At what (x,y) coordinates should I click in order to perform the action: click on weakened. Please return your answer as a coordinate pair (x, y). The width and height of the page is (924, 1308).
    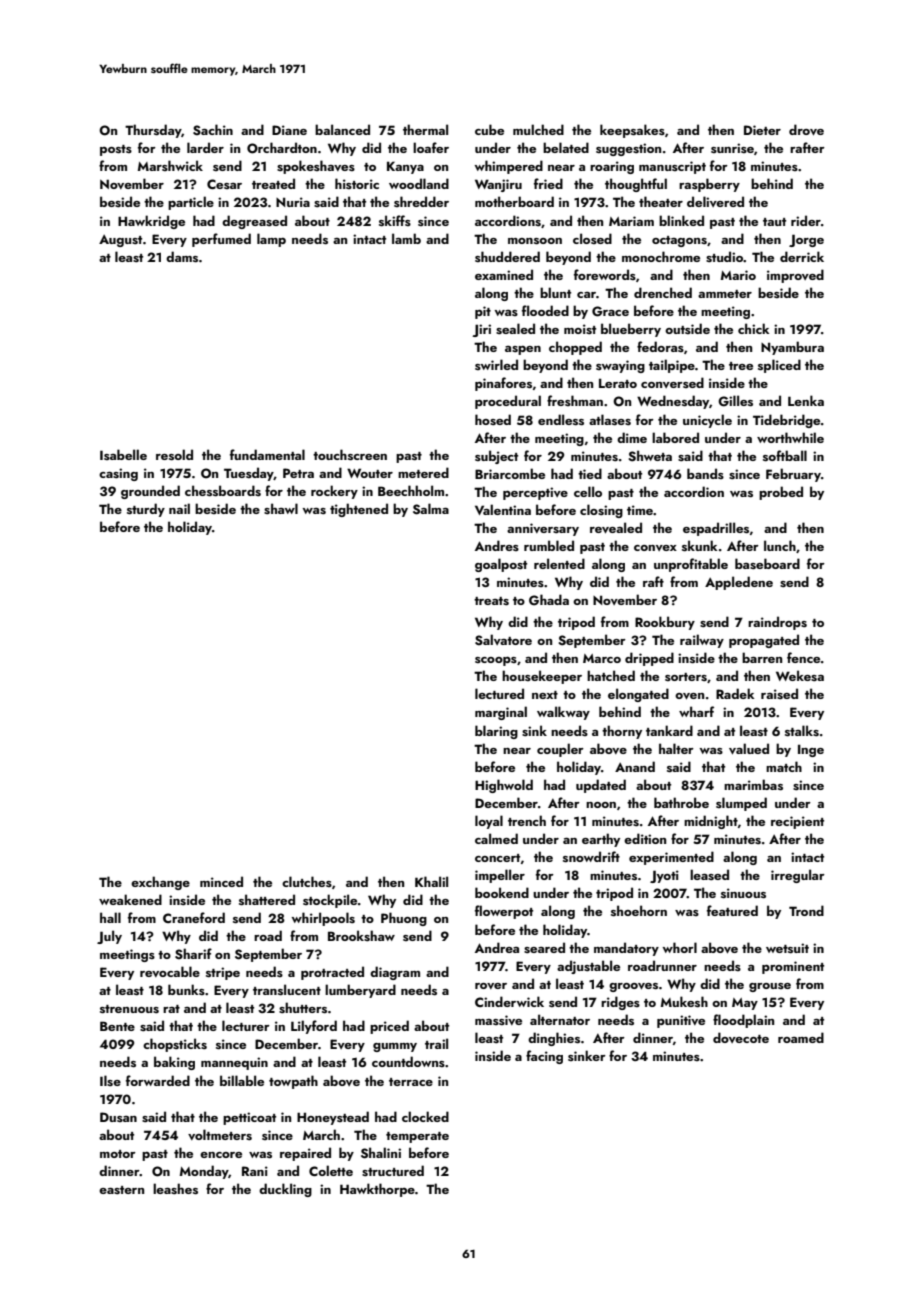
    Looking at the image, I should click on (130, 899).
